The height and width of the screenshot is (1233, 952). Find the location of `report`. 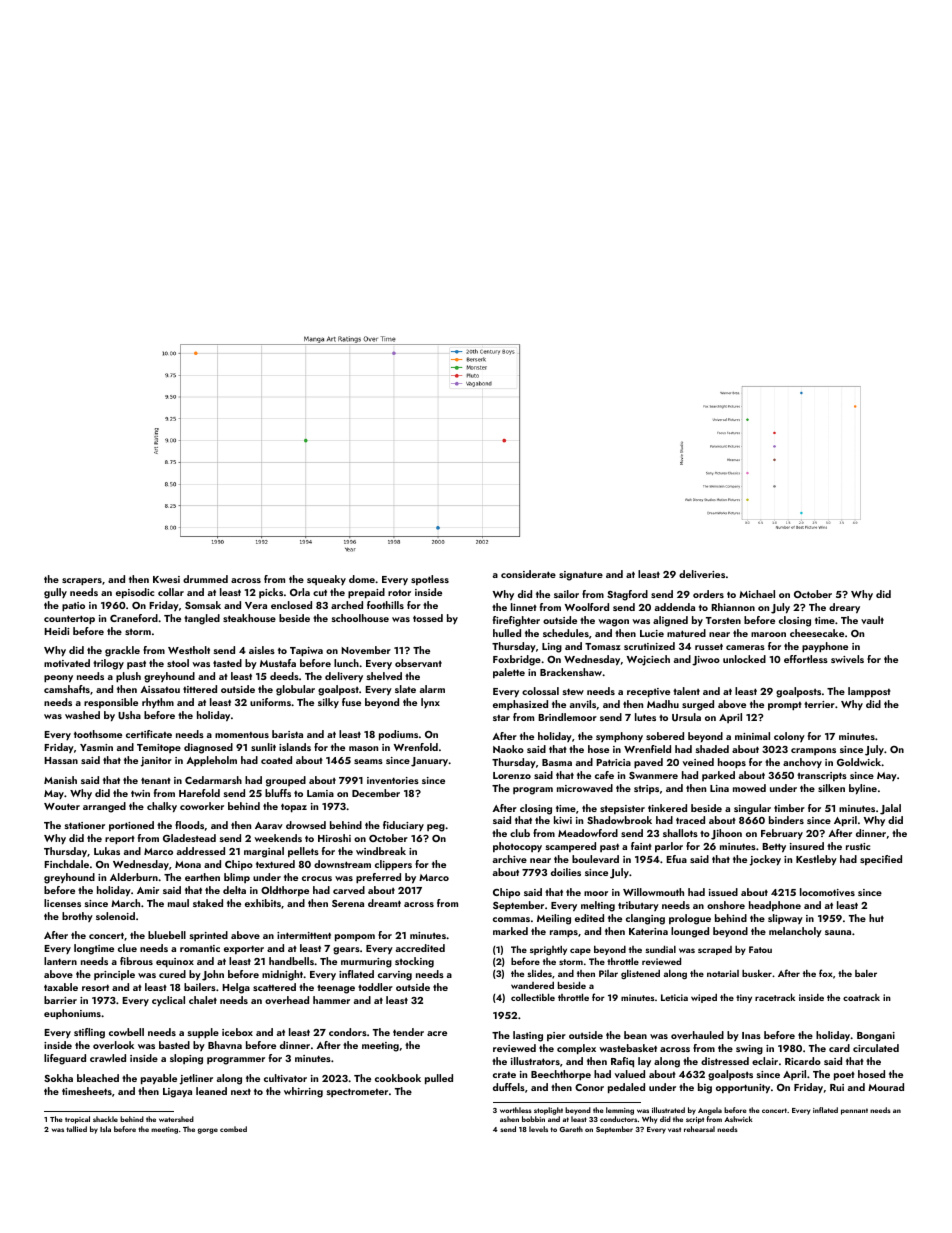

report is located at coordinates (120, 840).
